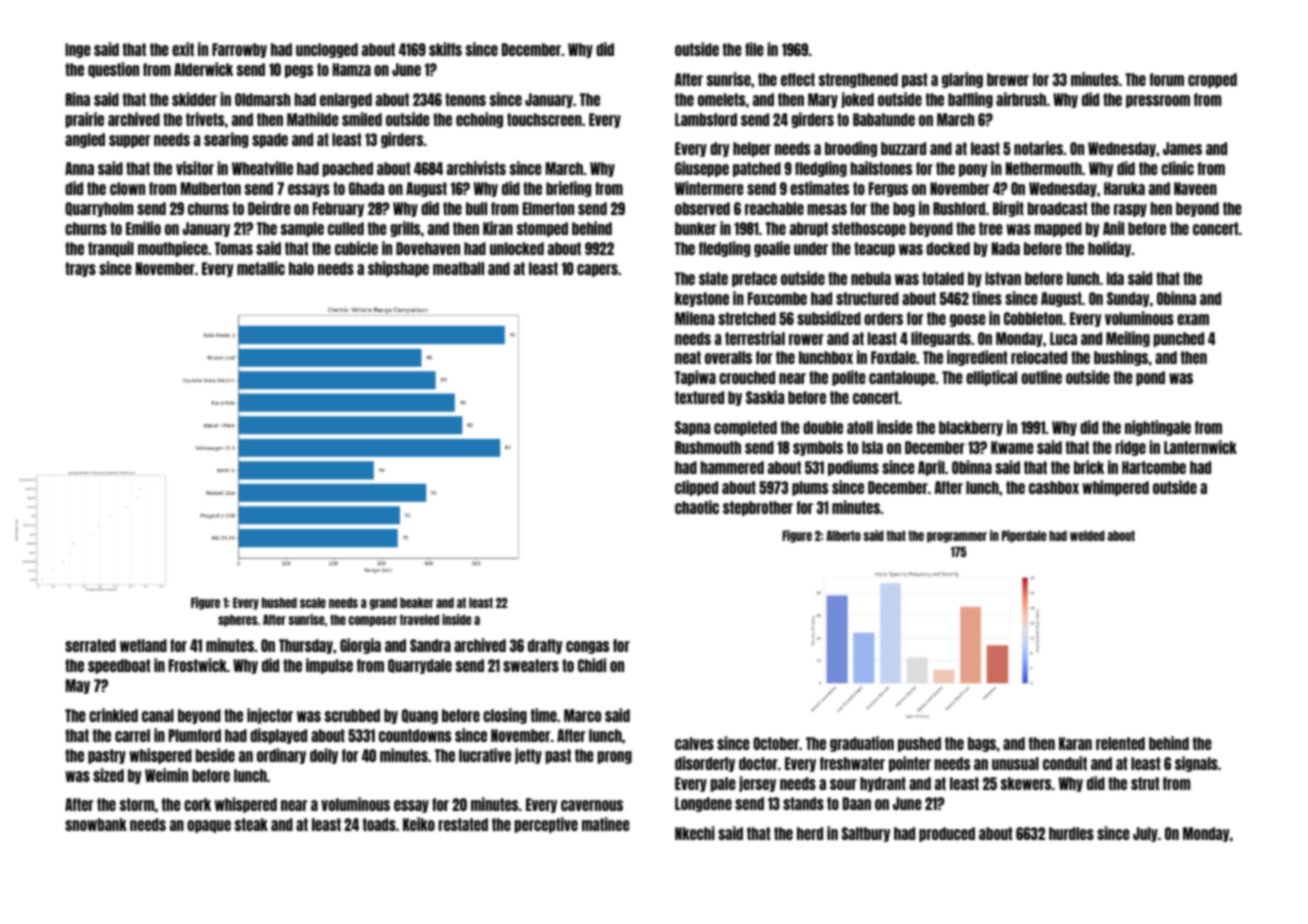  What do you see at coordinates (1196, 764) in the screenshot?
I see `signals` at bounding box center [1196, 764].
